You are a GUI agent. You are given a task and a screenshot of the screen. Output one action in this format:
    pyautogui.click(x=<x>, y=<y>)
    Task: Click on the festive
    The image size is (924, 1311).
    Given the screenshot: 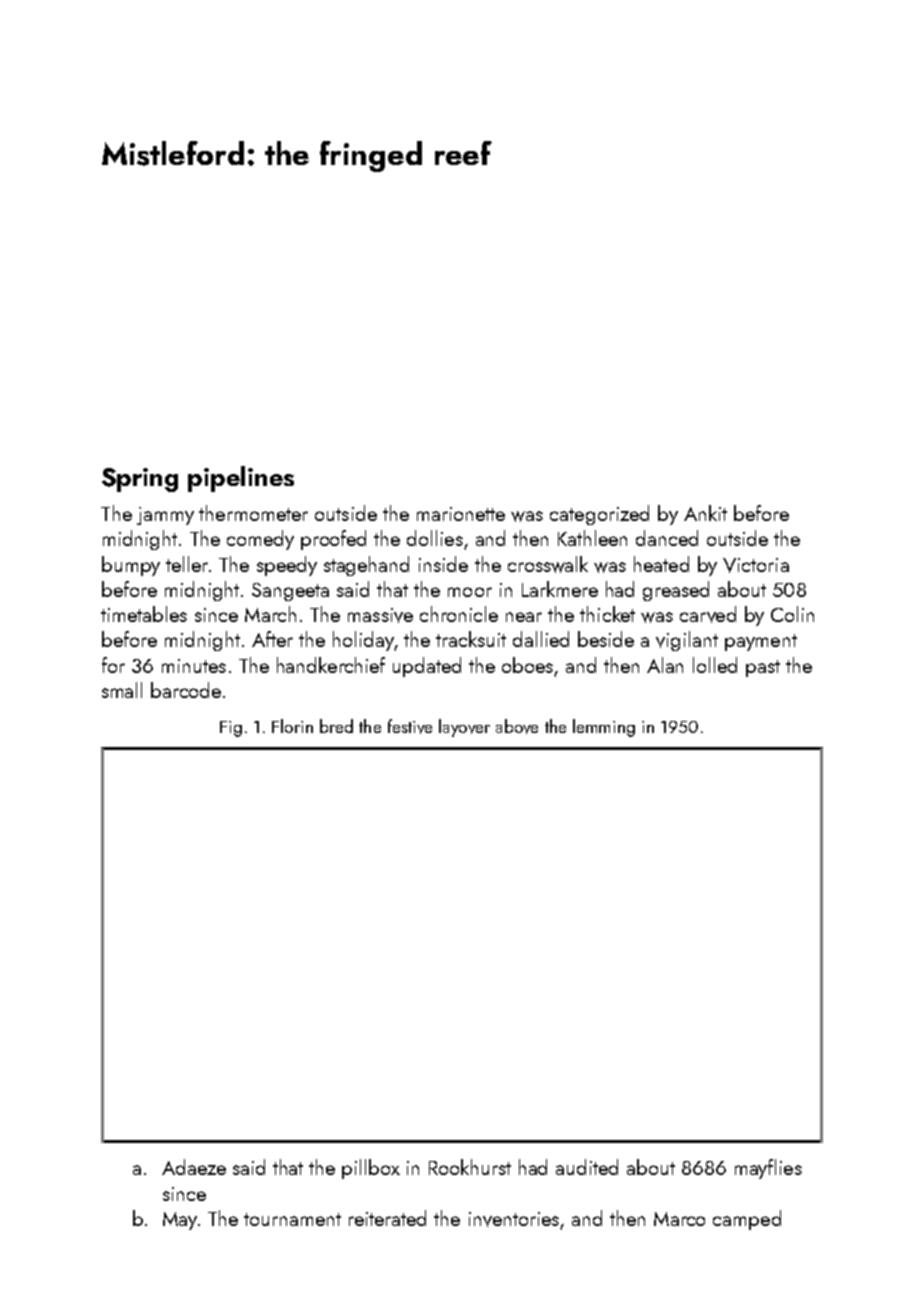 What is the action you would take?
    pyautogui.click(x=410, y=726)
